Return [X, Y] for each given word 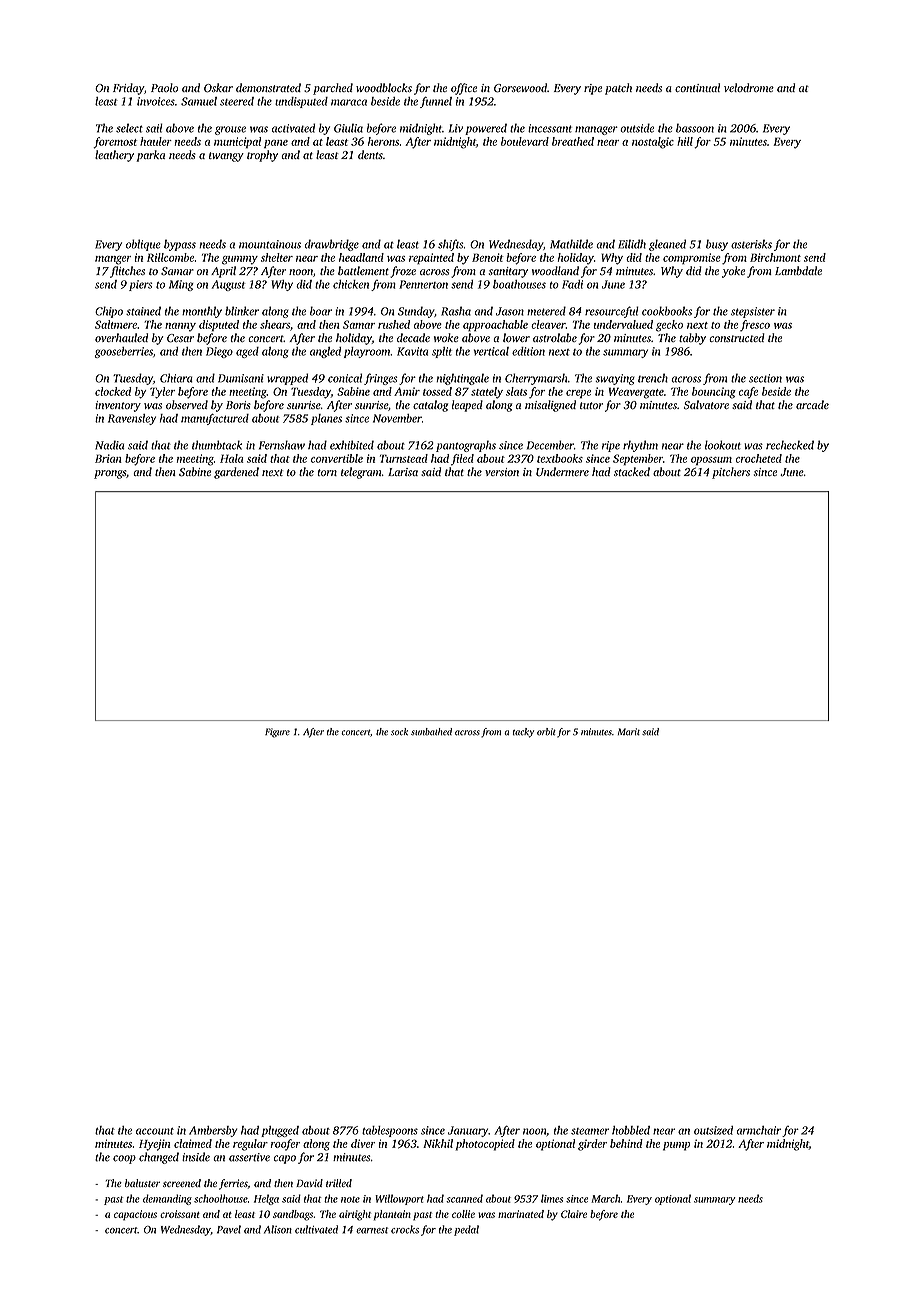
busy [717, 245]
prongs [110, 474]
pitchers [731, 473]
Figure [277, 733]
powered [486, 129]
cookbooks [667, 311]
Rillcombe [170, 257]
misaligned [550, 406]
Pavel [229, 1229]
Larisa [403, 472]
